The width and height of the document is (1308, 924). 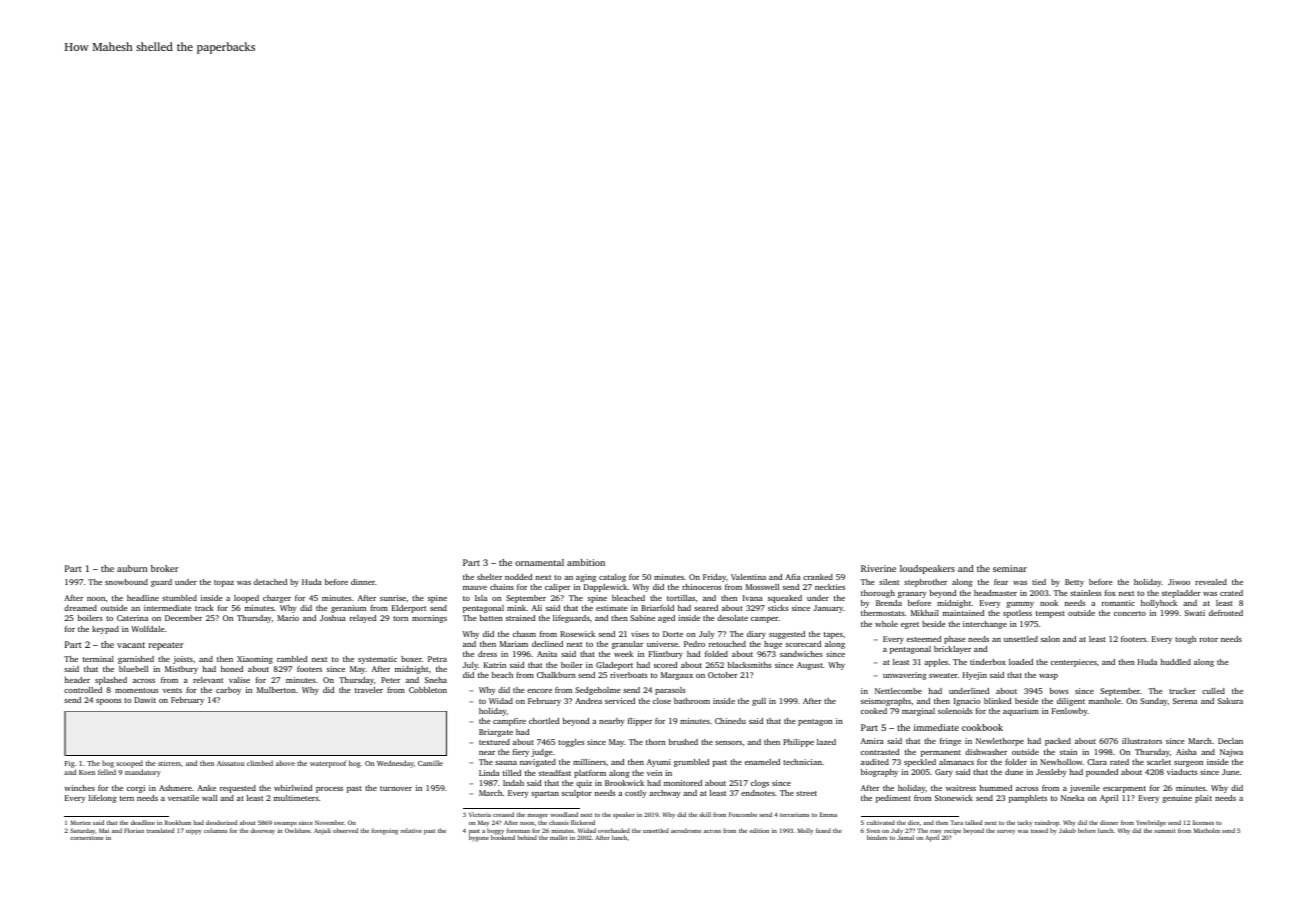 I want to click on auburn, so click(x=132, y=568).
